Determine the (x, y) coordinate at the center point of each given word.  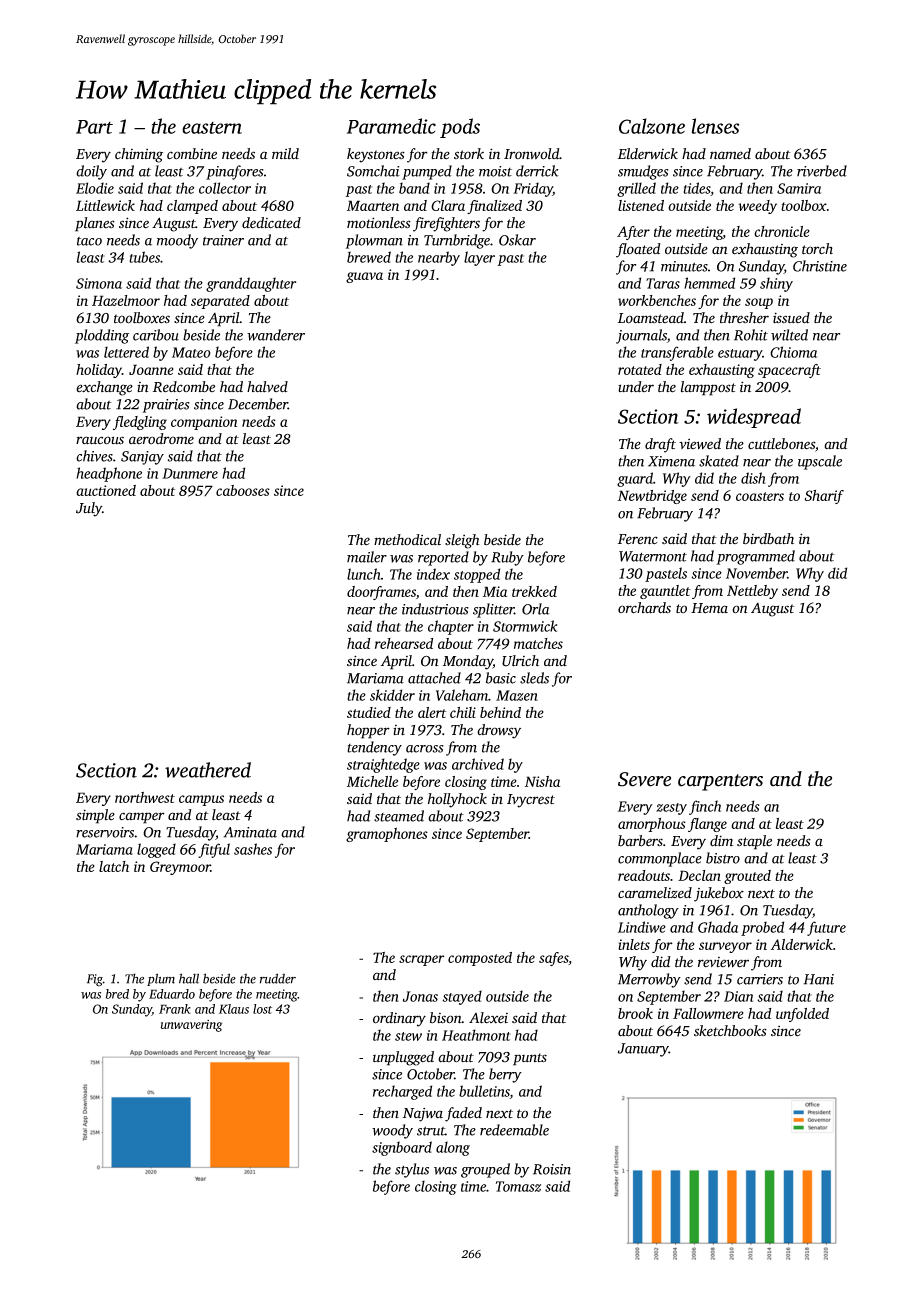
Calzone (652, 126)
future (826, 928)
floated (638, 250)
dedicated (271, 223)
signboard (402, 1148)
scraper (422, 960)
